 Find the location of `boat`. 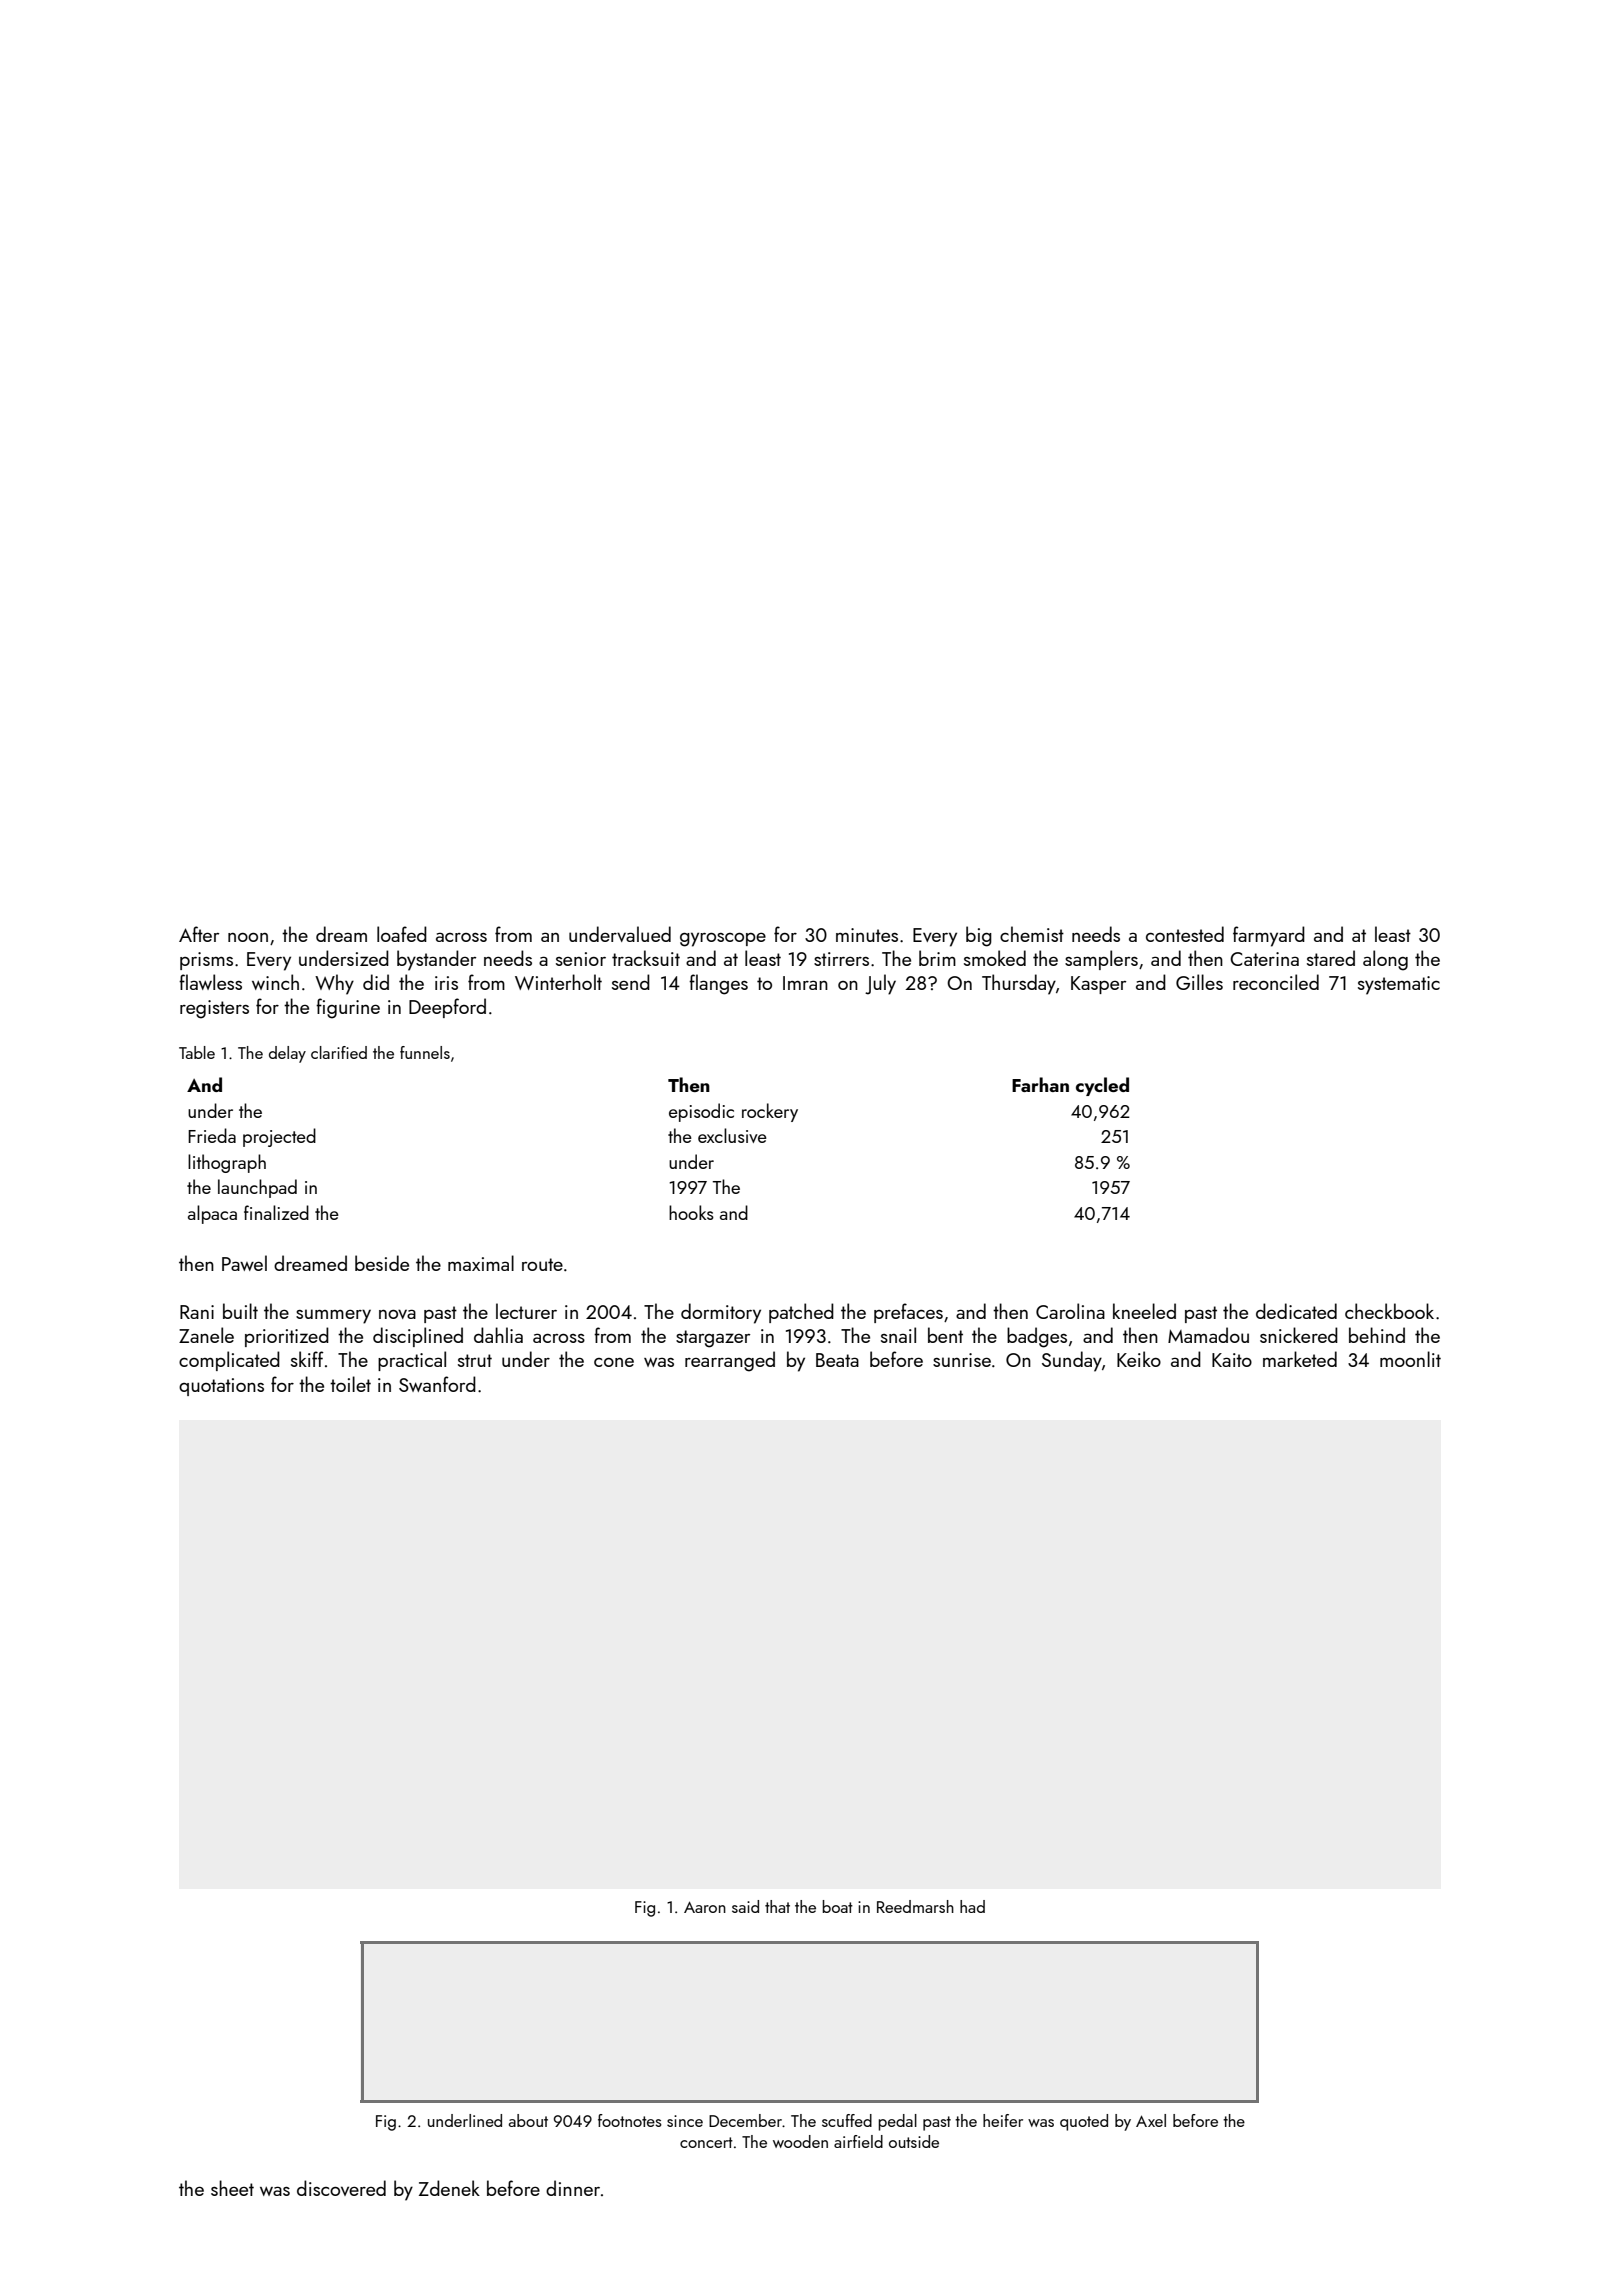

boat is located at coordinates (837, 1906).
